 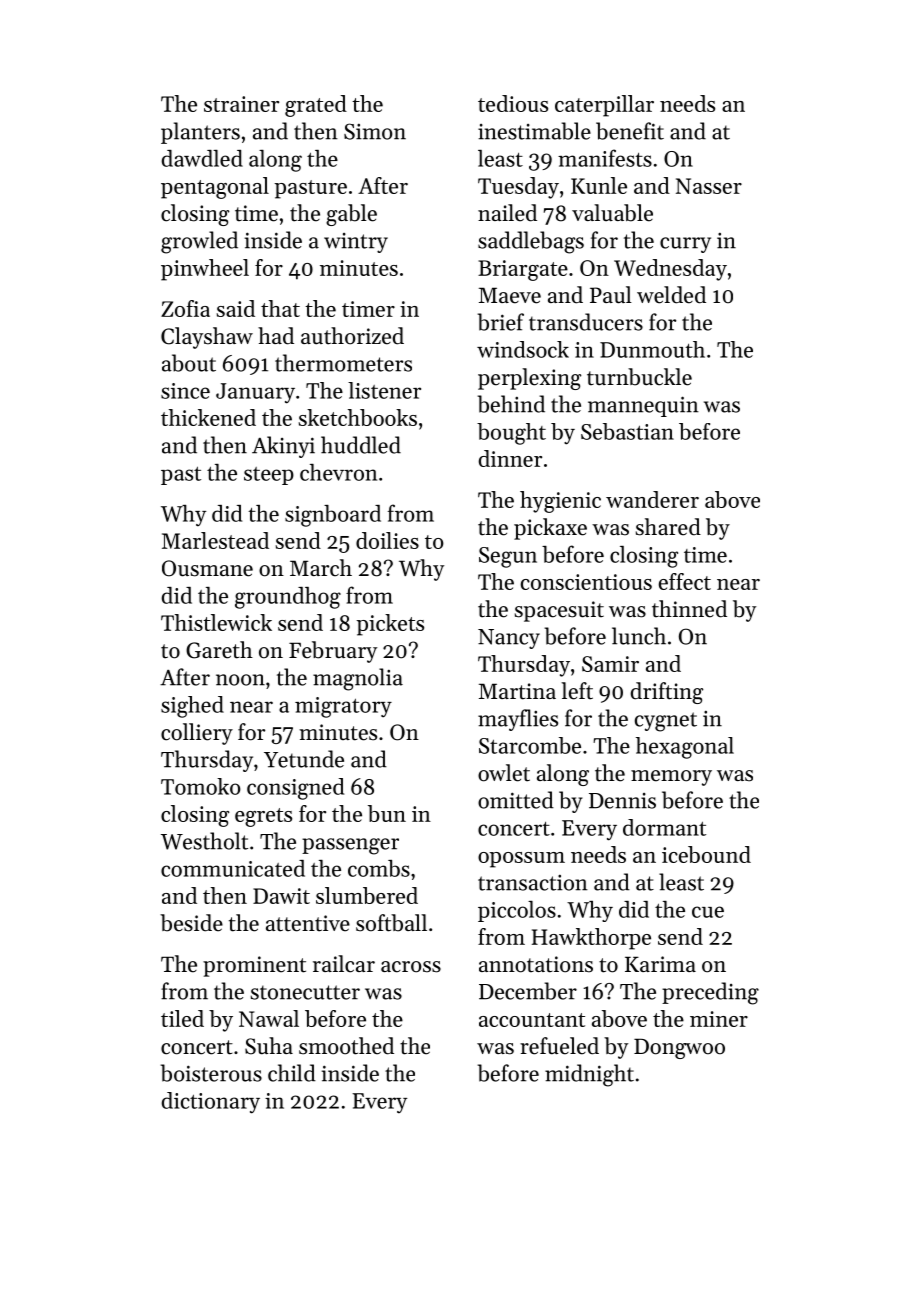 I want to click on sighed, so click(x=192, y=707).
